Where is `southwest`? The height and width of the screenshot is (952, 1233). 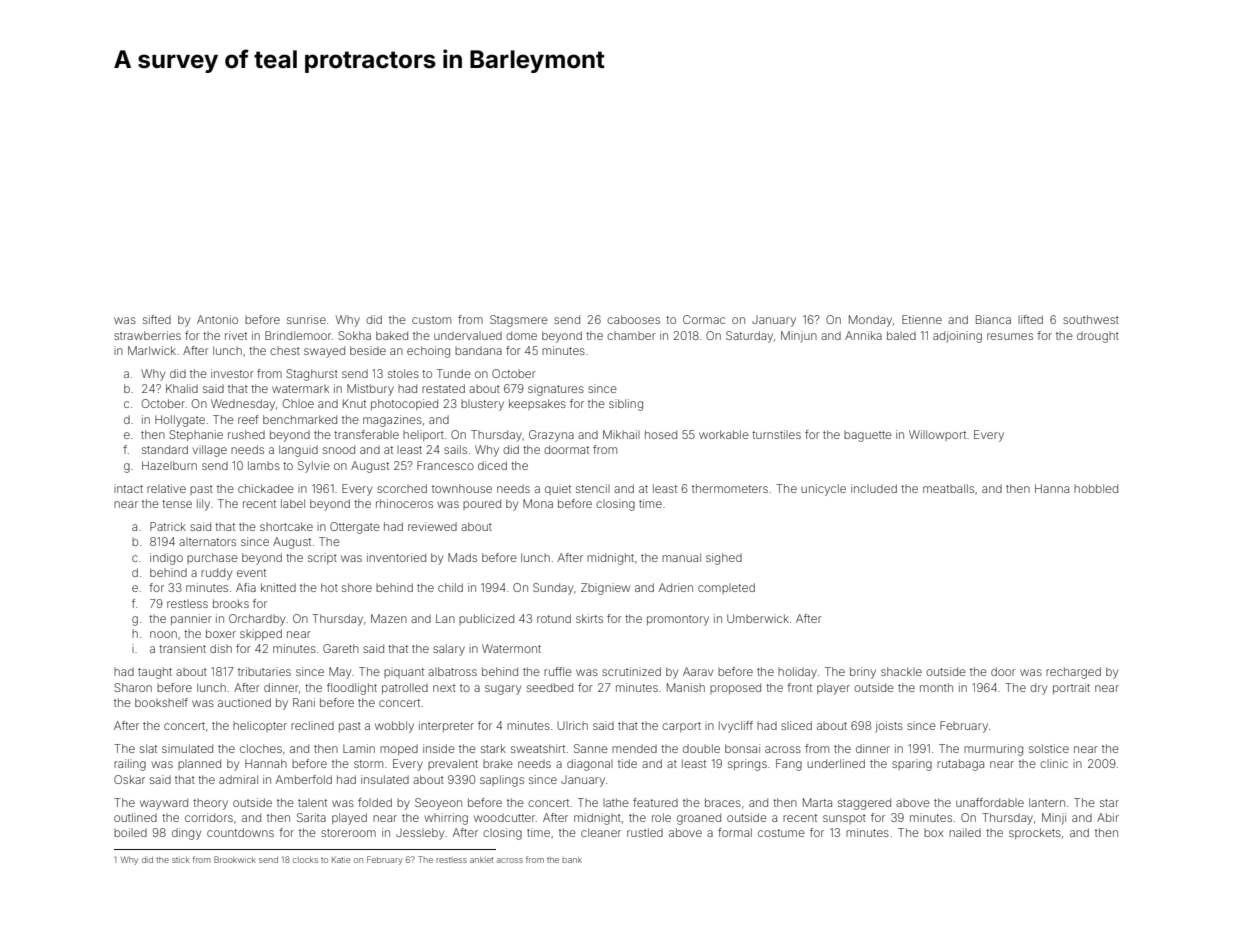 southwest is located at coordinates (1091, 319).
